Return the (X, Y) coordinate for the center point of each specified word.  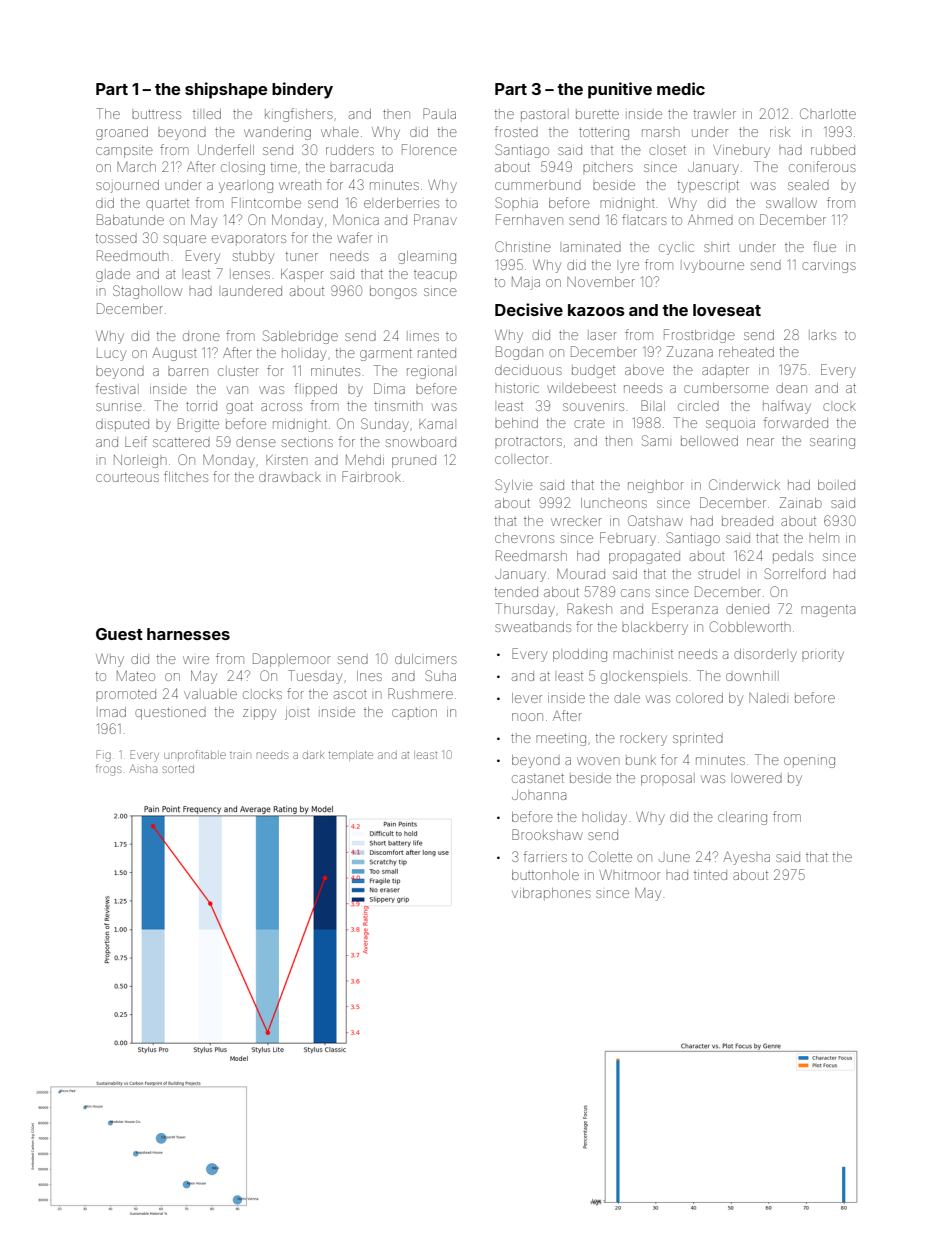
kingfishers (299, 115)
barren (188, 372)
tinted (710, 875)
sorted (178, 769)
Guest (119, 634)
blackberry (655, 628)
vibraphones (551, 894)
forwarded (796, 422)
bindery (302, 90)
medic (681, 88)
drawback (290, 477)
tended (516, 592)
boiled (836, 485)
